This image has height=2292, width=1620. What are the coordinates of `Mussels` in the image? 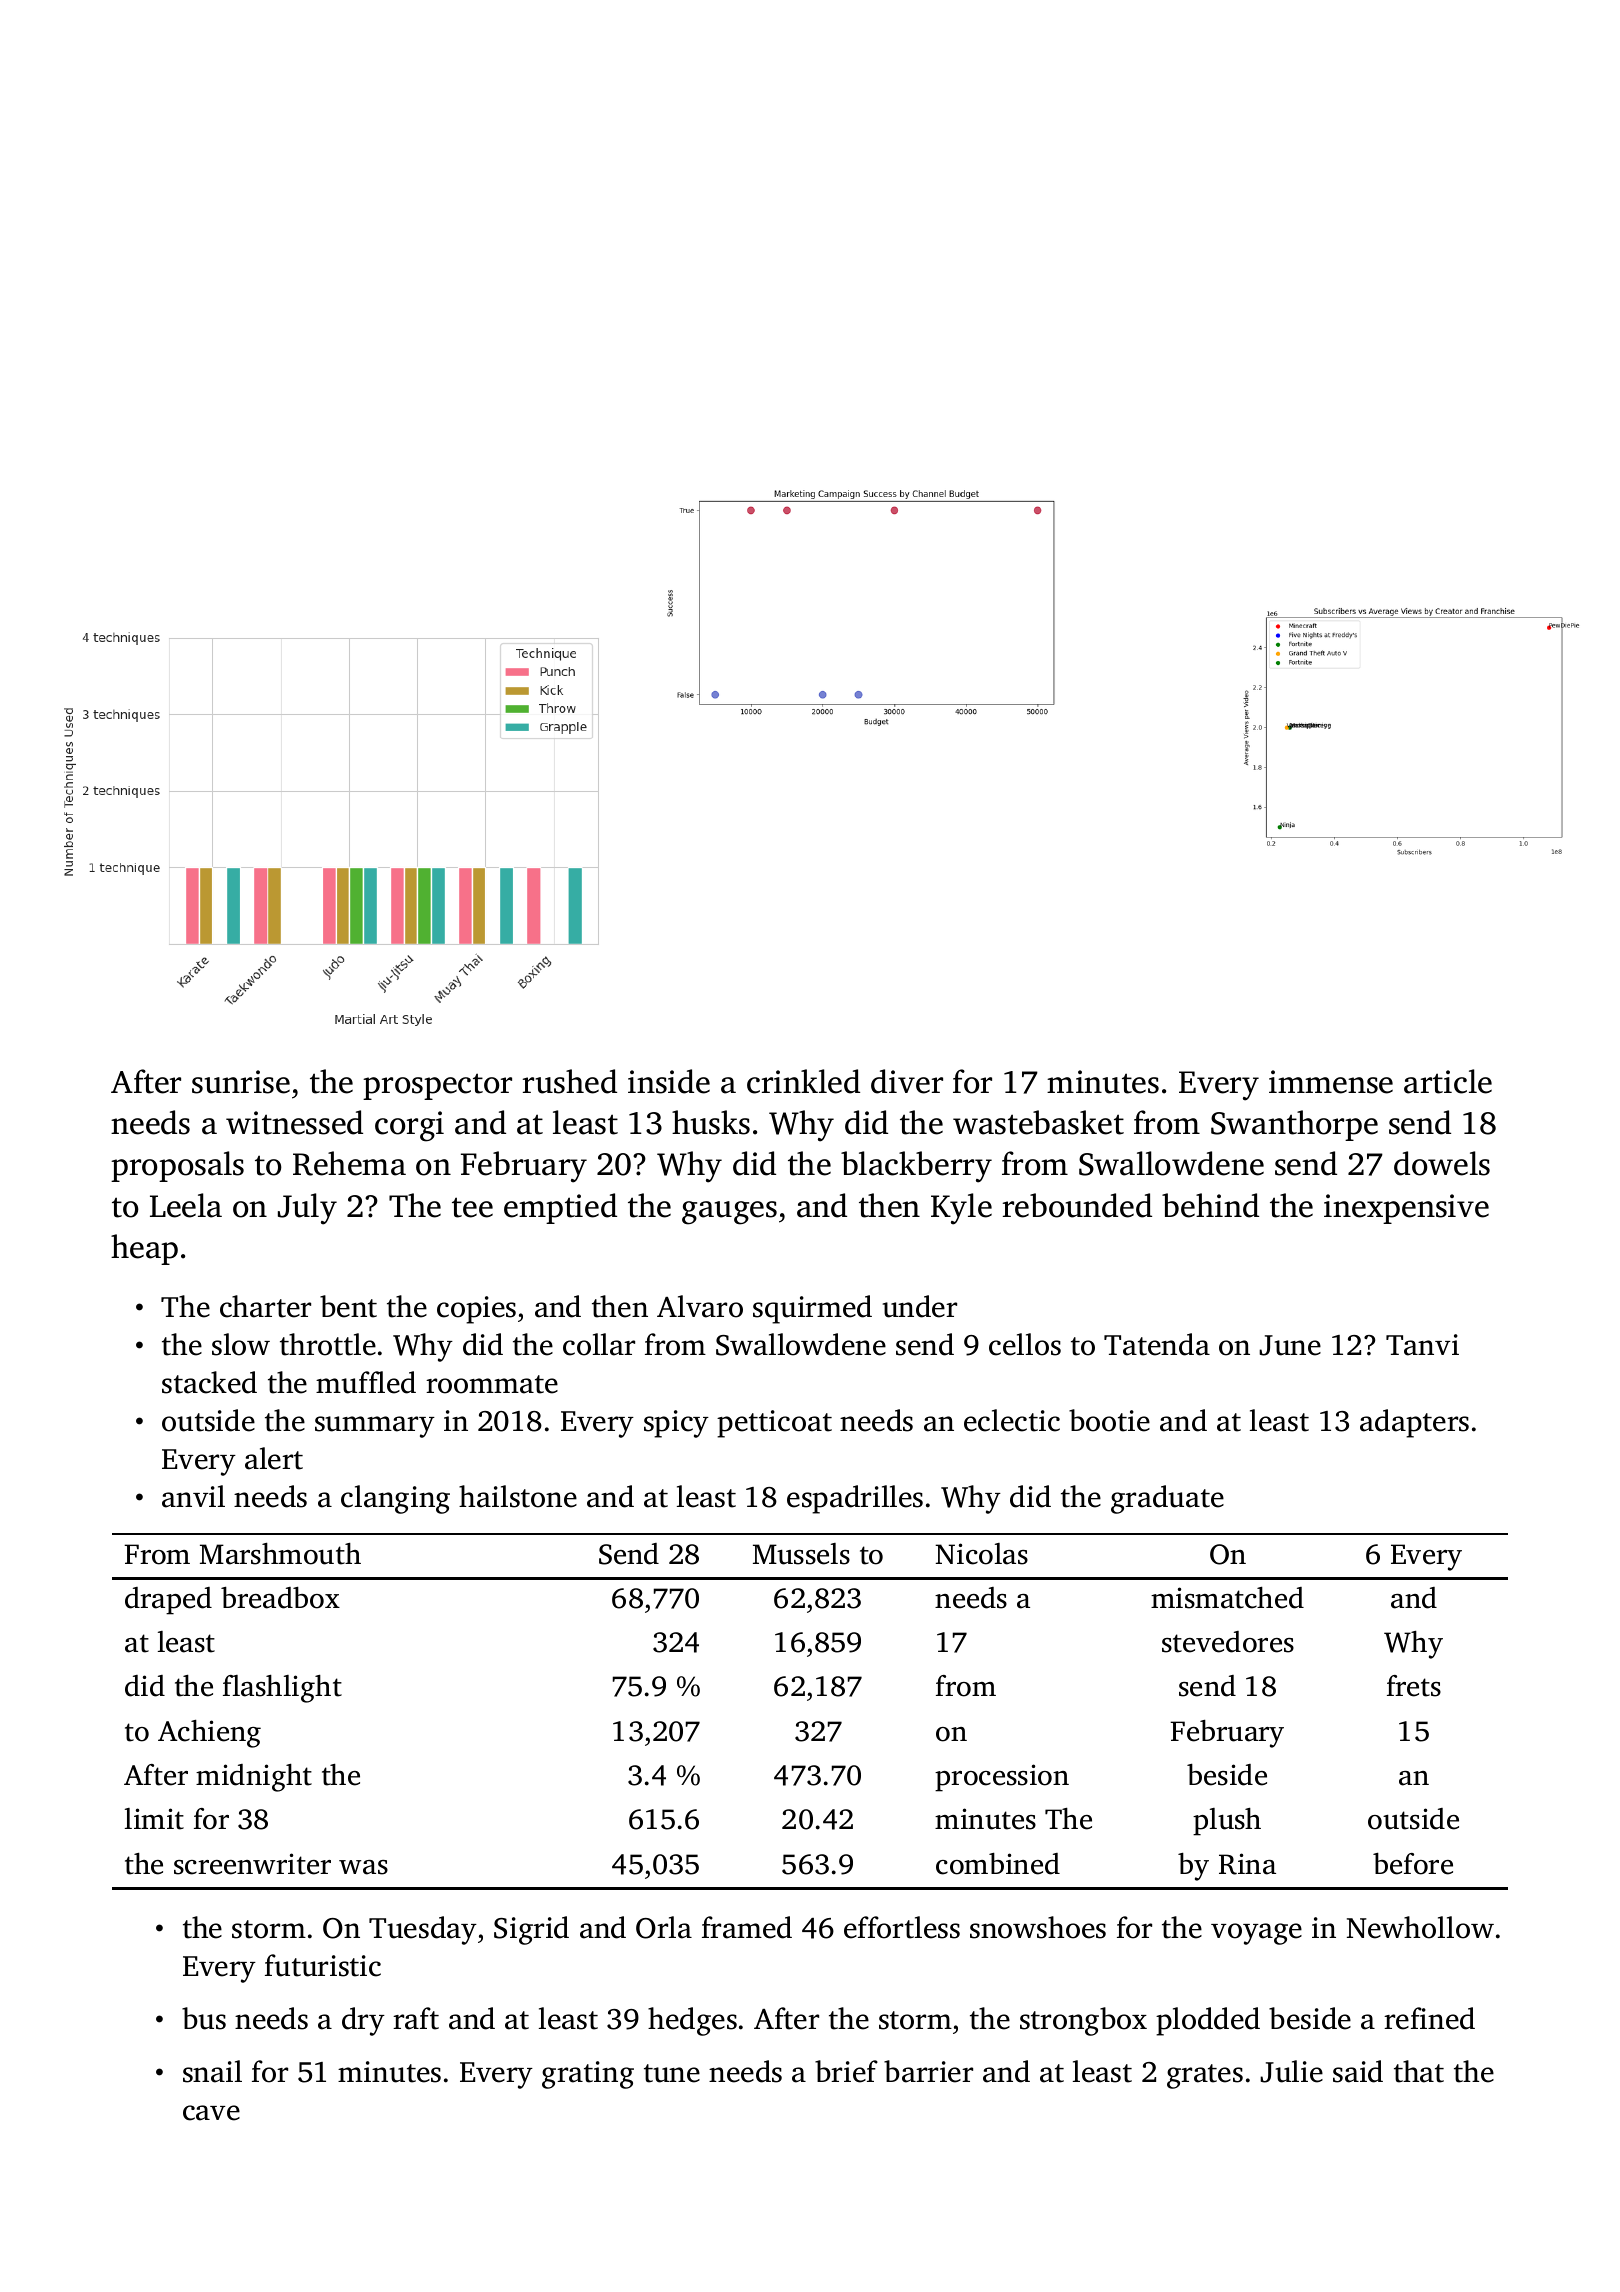 It's located at (801, 1554).
